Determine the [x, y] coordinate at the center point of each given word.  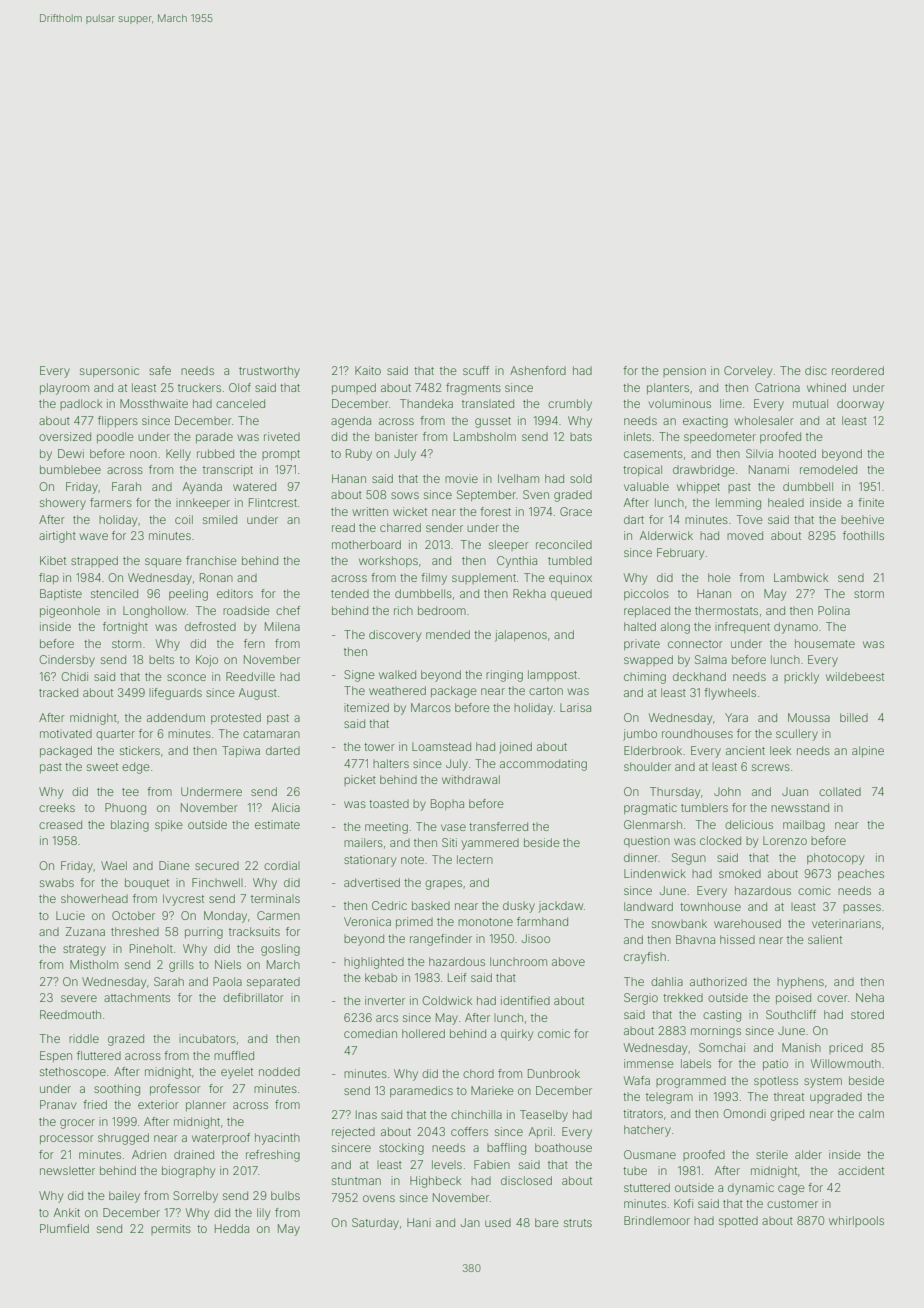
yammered [490, 844]
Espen [56, 1056]
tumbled [570, 560]
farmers [111, 502]
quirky [517, 1035]
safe [160, 370]
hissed [737, 939]
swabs [57, 882]
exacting [705, 422]
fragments [473, 389]
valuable [646, 486]
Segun [689, 859]
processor [67, 1139]
